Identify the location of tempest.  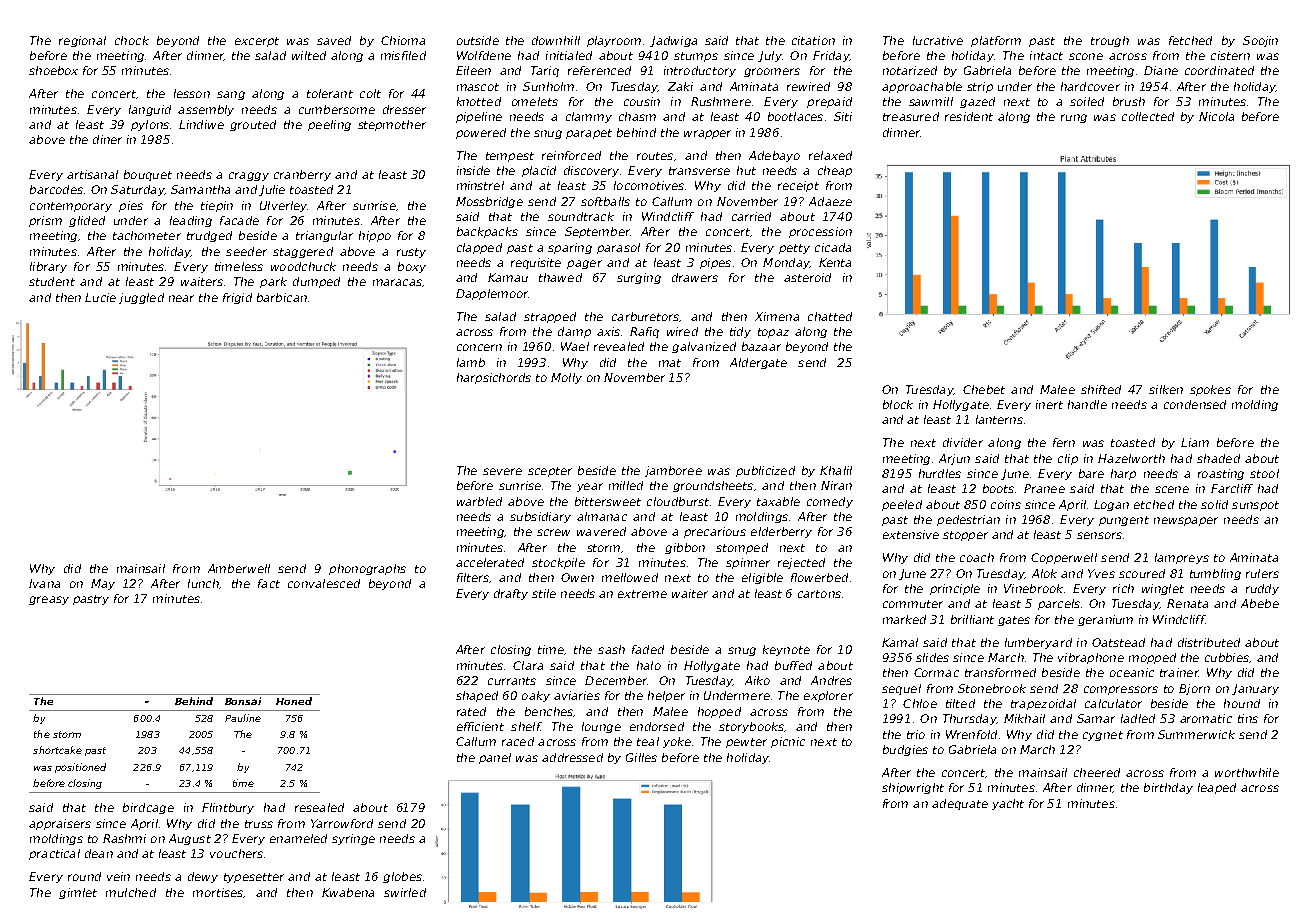
(510, 157).
